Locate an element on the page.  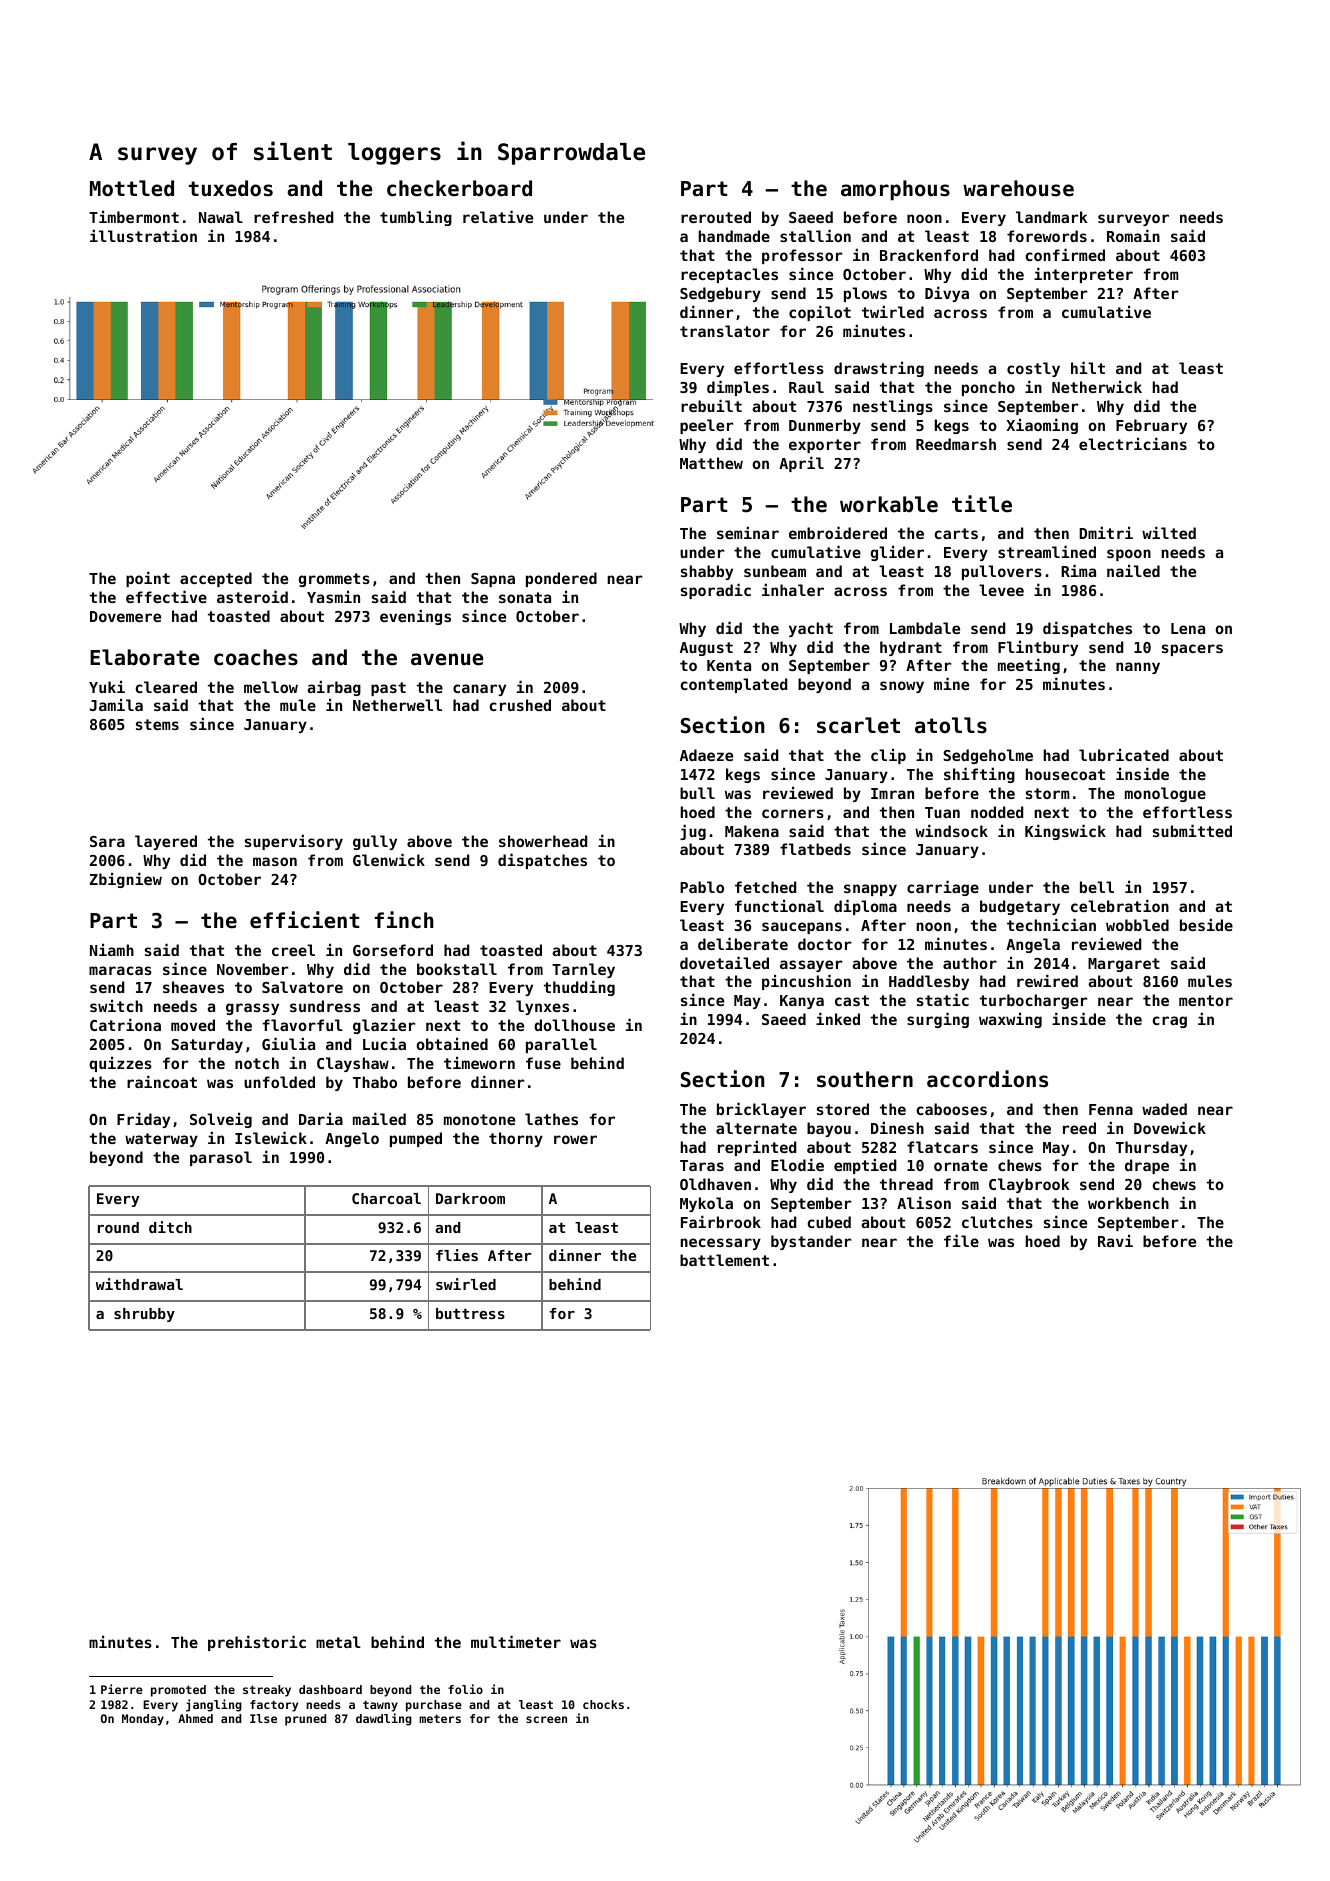
Sara is located at coordinates (107, 841).
